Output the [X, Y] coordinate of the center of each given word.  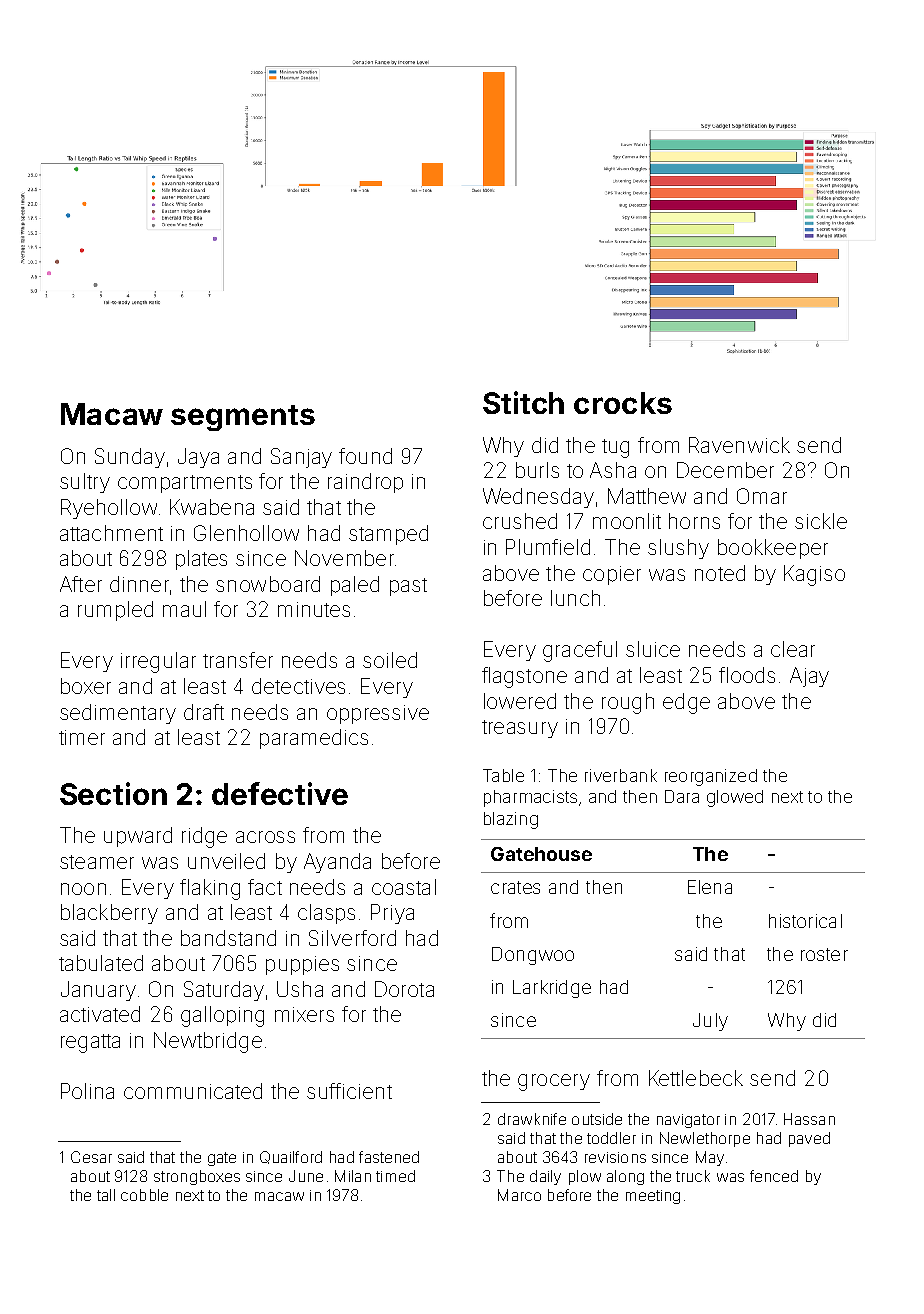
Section [113, 793]
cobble [144, 1195]
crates [515, 887]
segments [243, 418]
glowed [735, 798]
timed [395, 1176]
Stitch [523, 402]
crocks [623, 403]
